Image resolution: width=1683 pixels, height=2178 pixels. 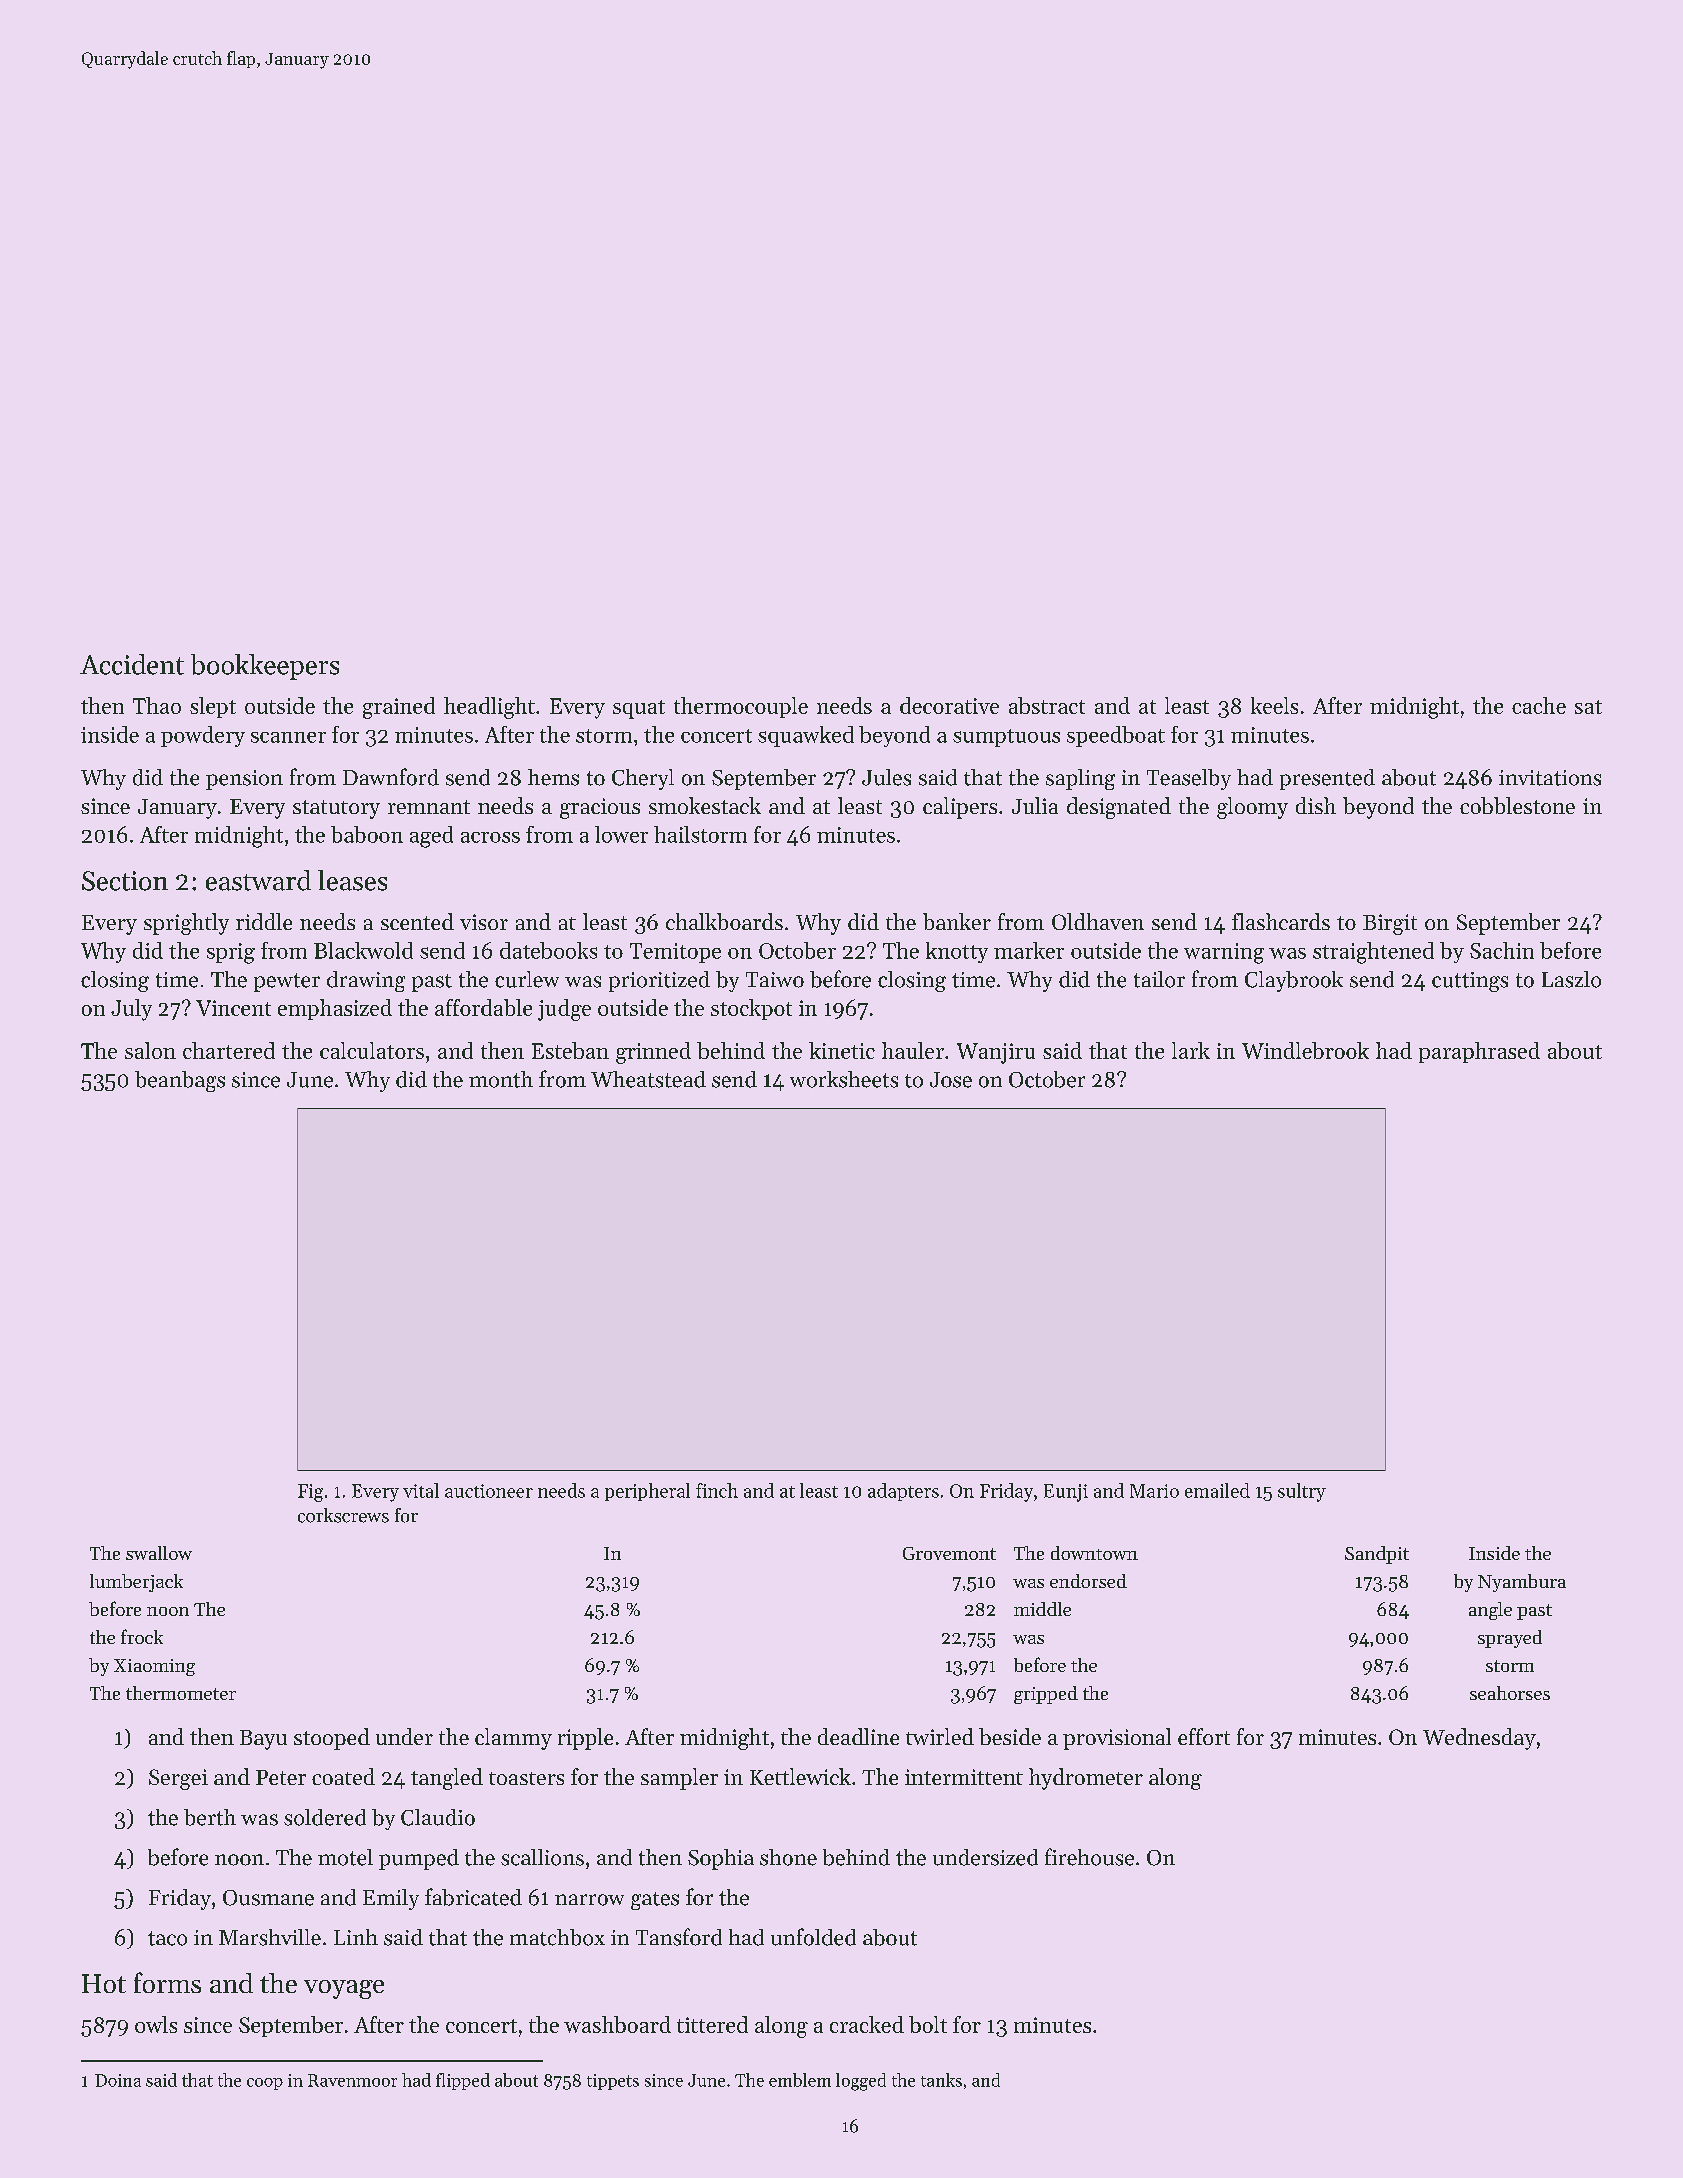 What do you see at coordinates (717, 1490) in the document?
I see `finch` at bounding box center [717, 1490].
